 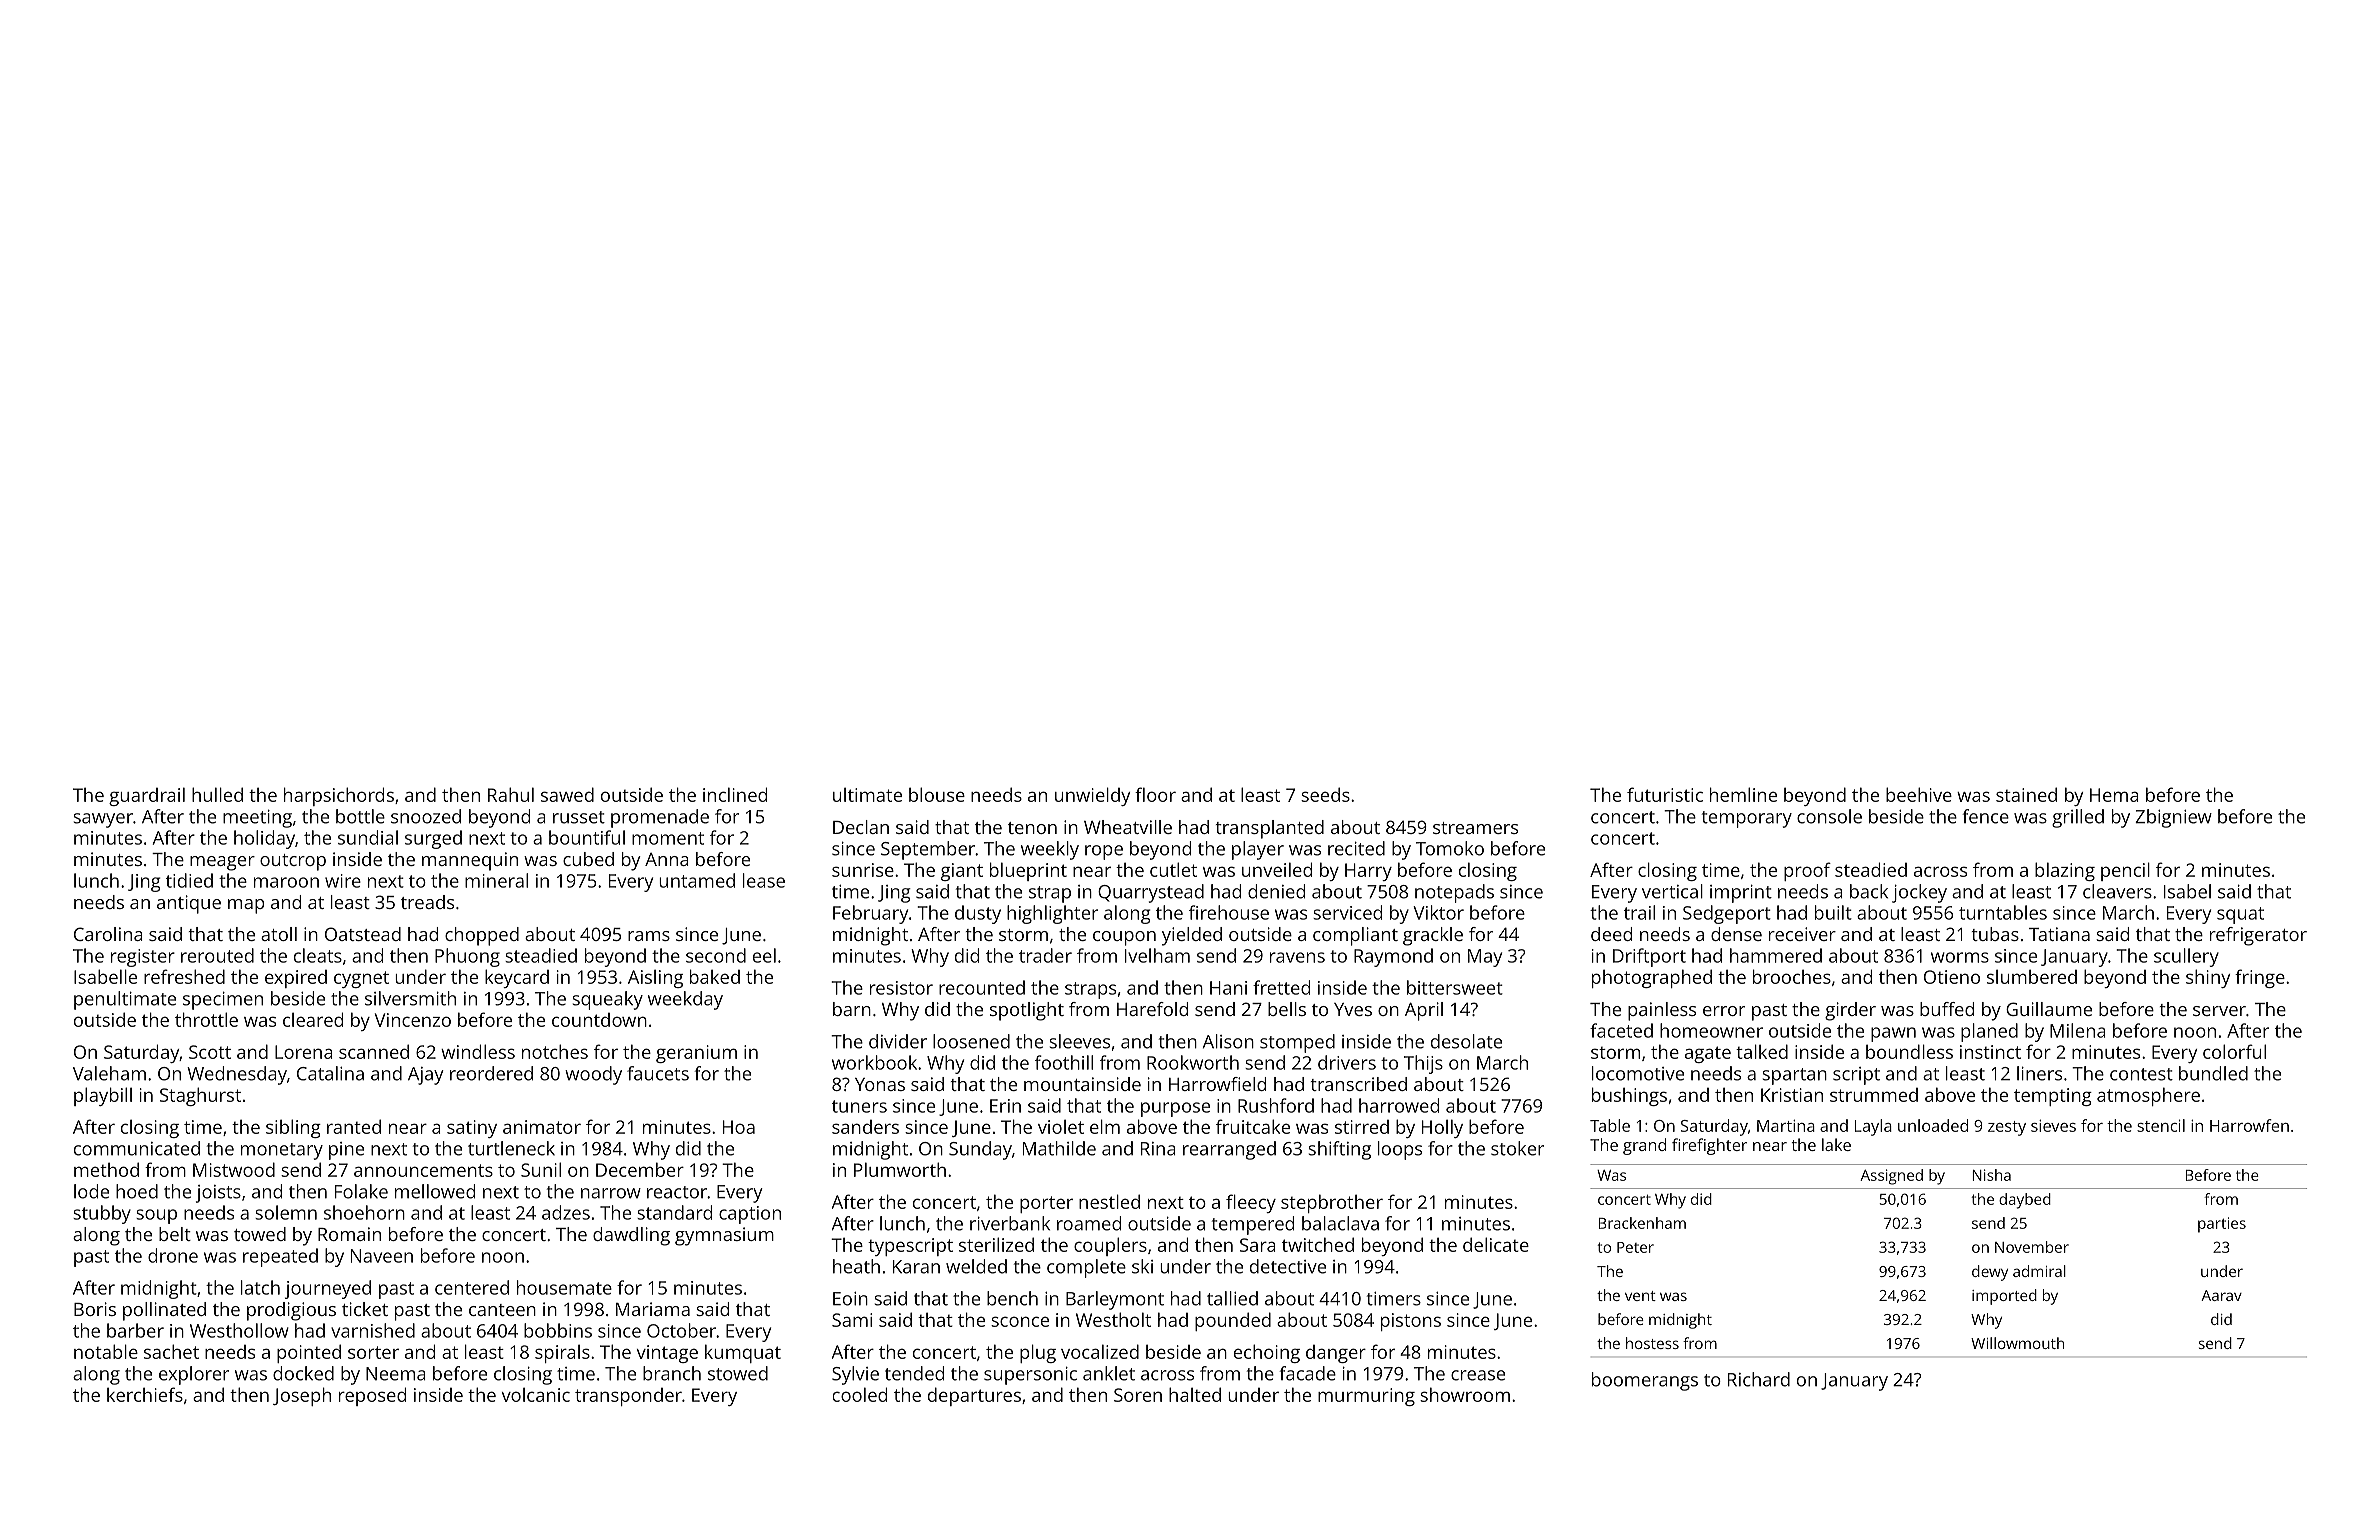 What do you see at coordinates (1045, 955) in the image?
I see `trader` at bounding box center [1045, 955].
